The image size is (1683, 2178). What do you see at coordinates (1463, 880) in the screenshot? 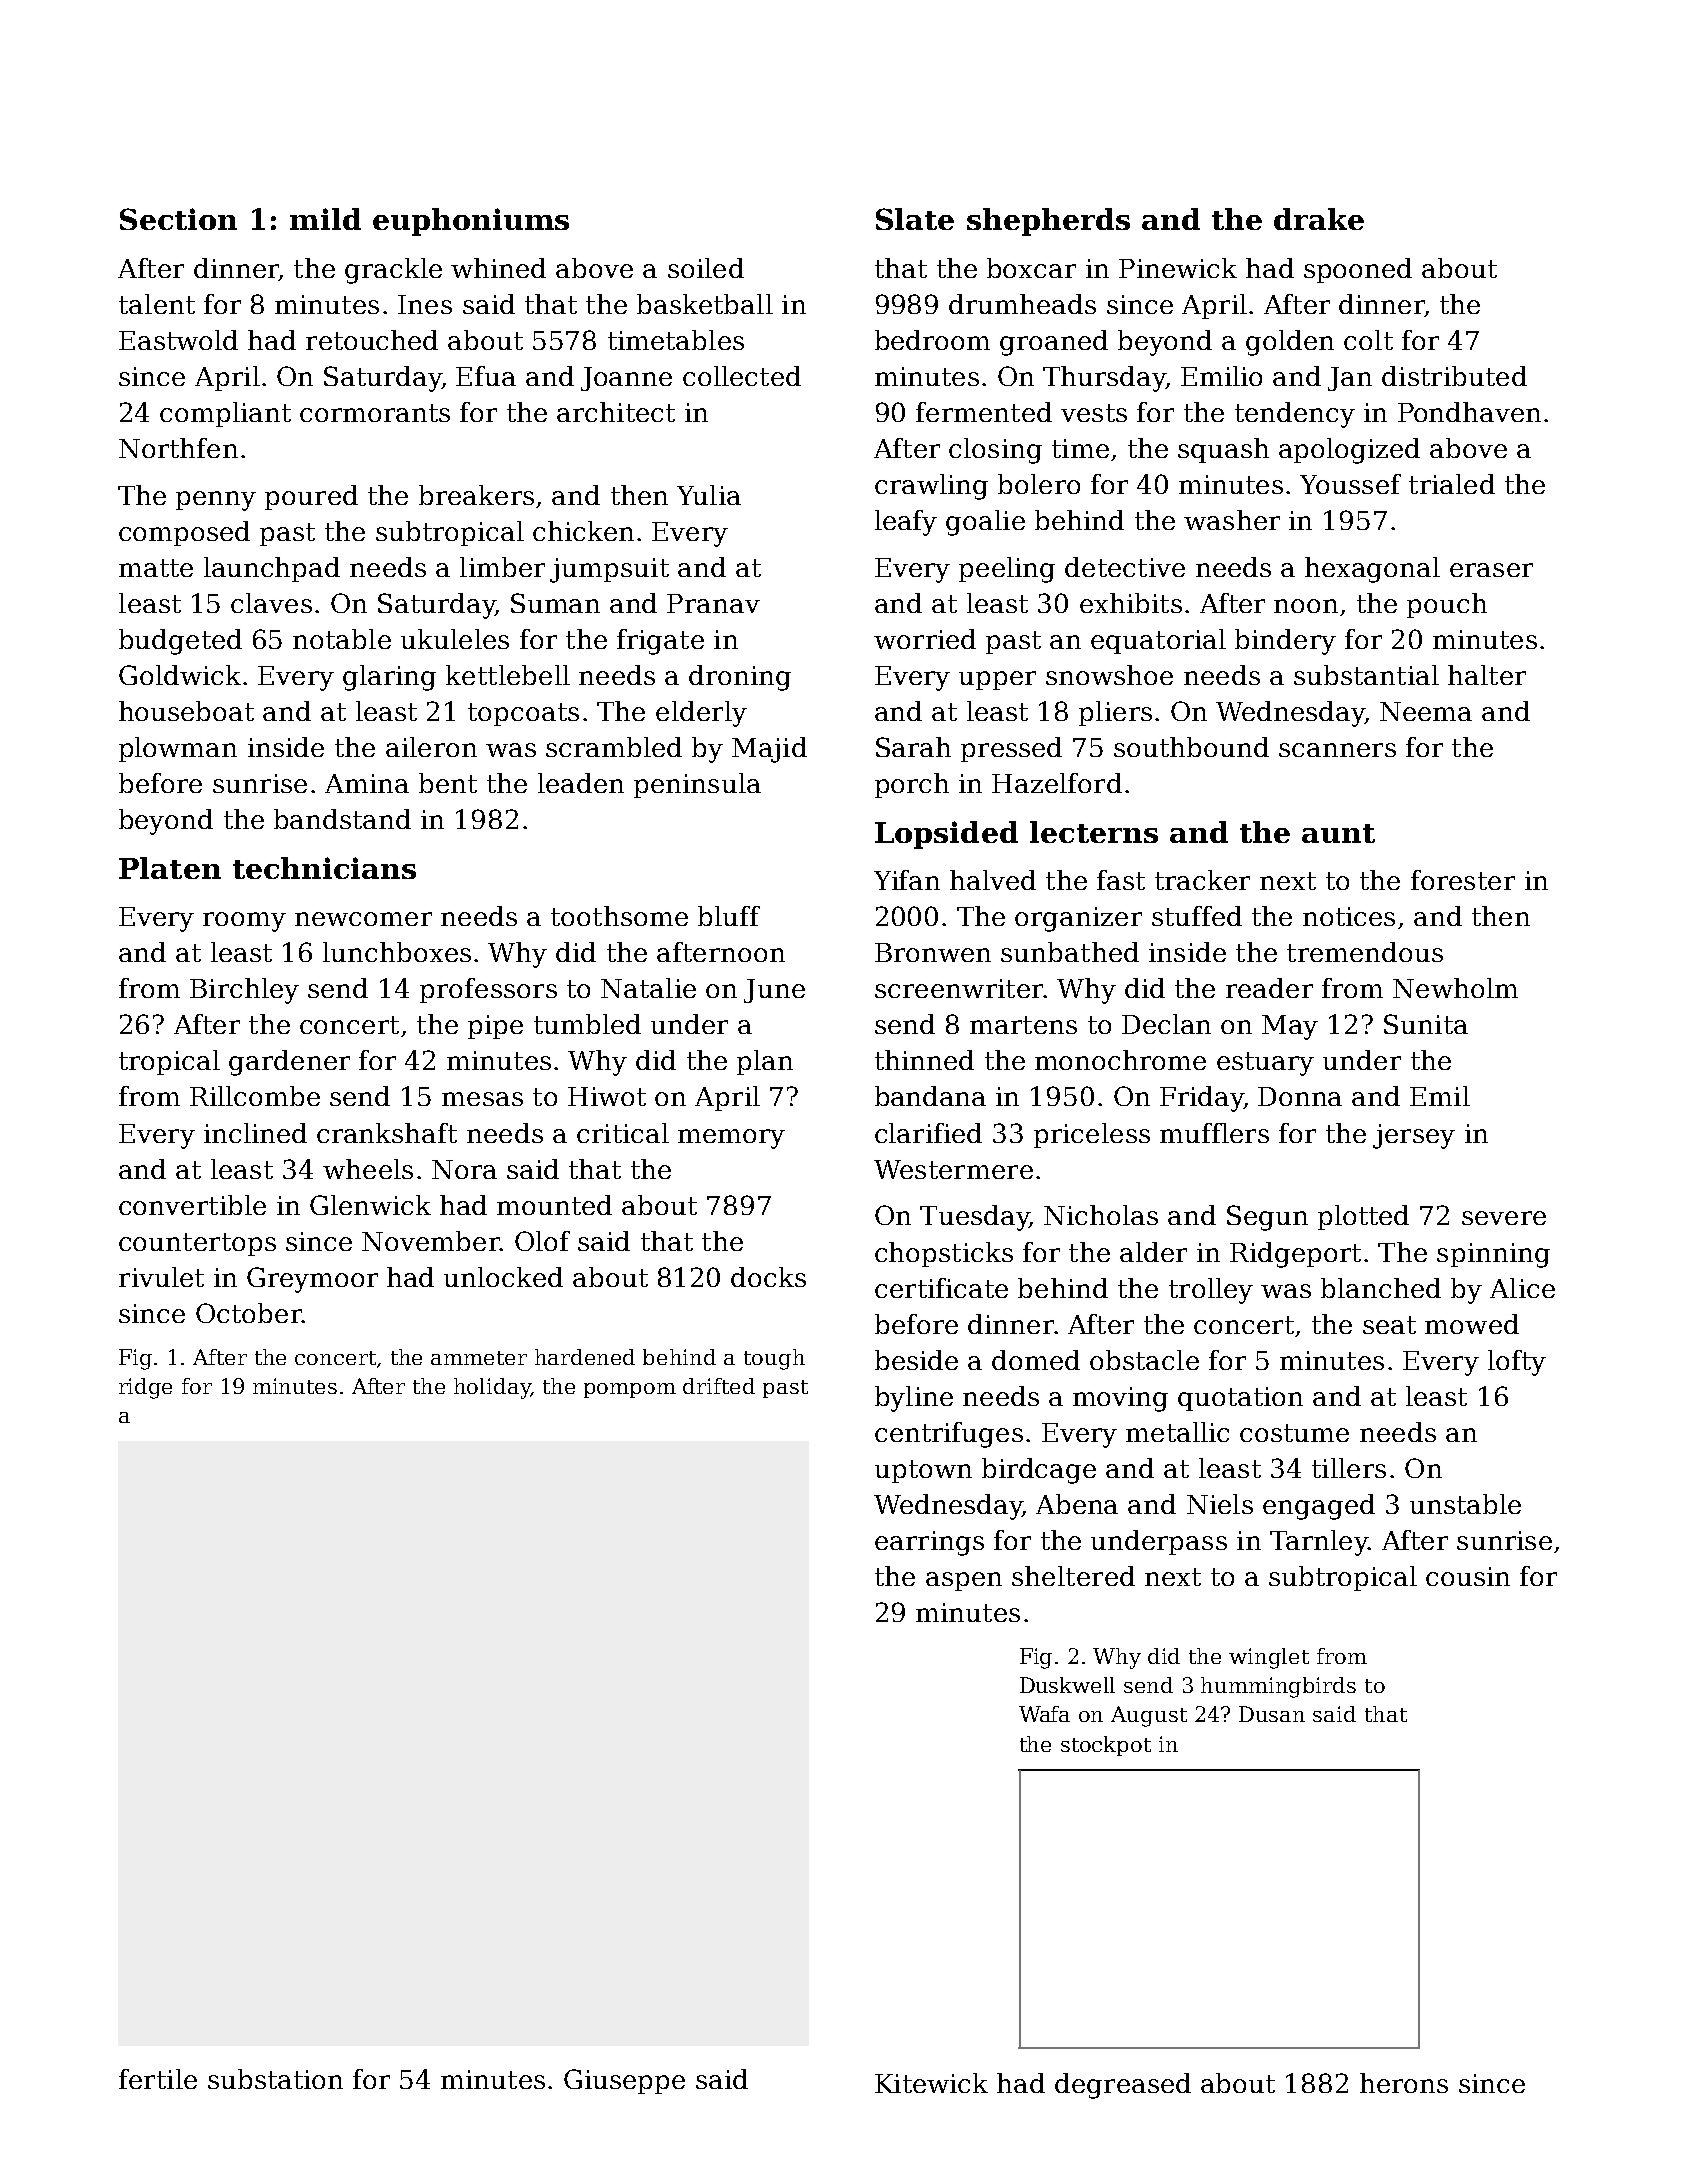
I see `forester` at bounding box center [1463, 880].
